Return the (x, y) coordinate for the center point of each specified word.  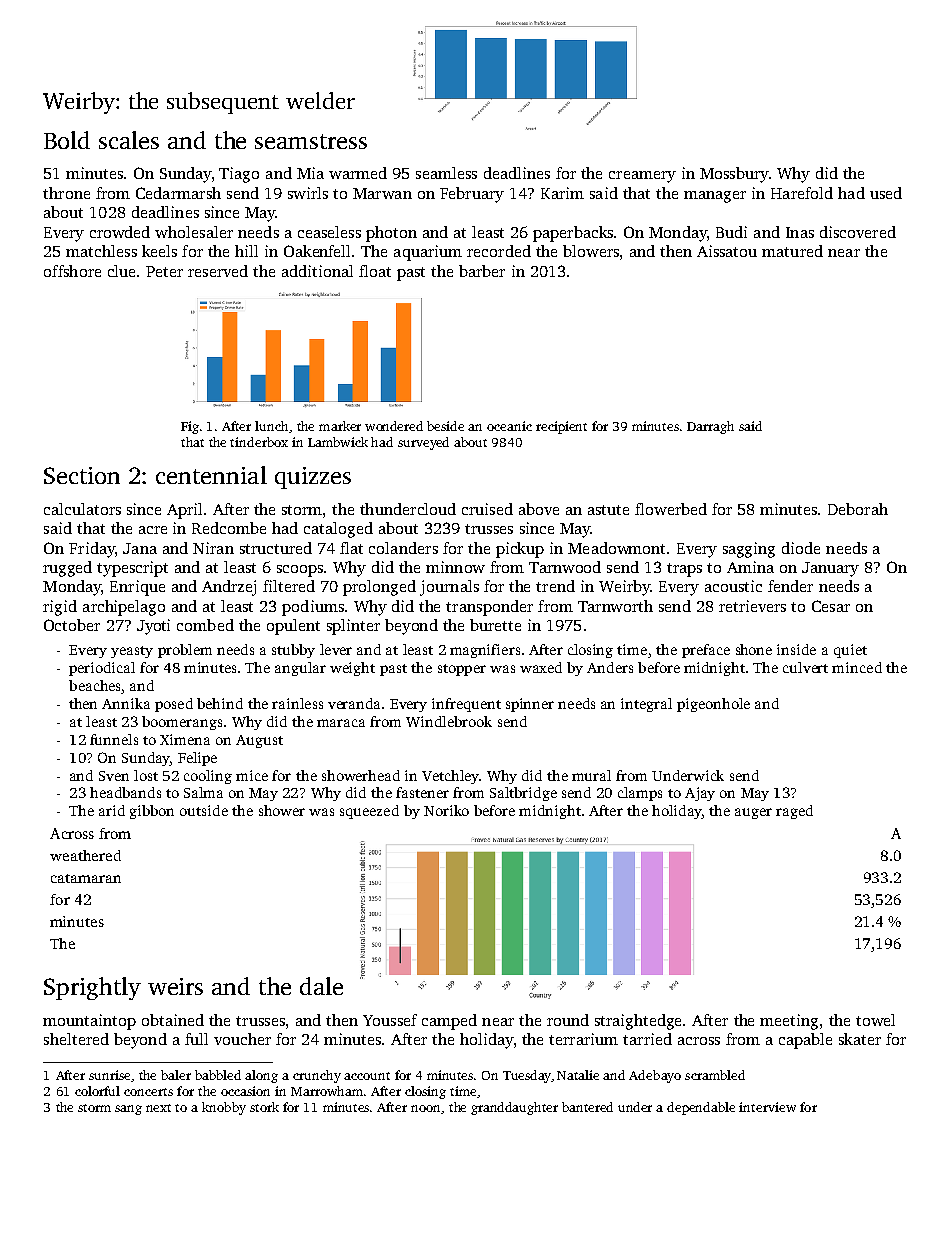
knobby (224, 1108)
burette (495, 625)
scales (129, 140)
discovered (858, 232)
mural (591, 775)
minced (857, 667)
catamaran (86, 878)
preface (706, 651)
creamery (642, 177)
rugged (67, 569)
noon (425, 1108)
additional (317, 271)
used (886, 193)
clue (121, 271)
